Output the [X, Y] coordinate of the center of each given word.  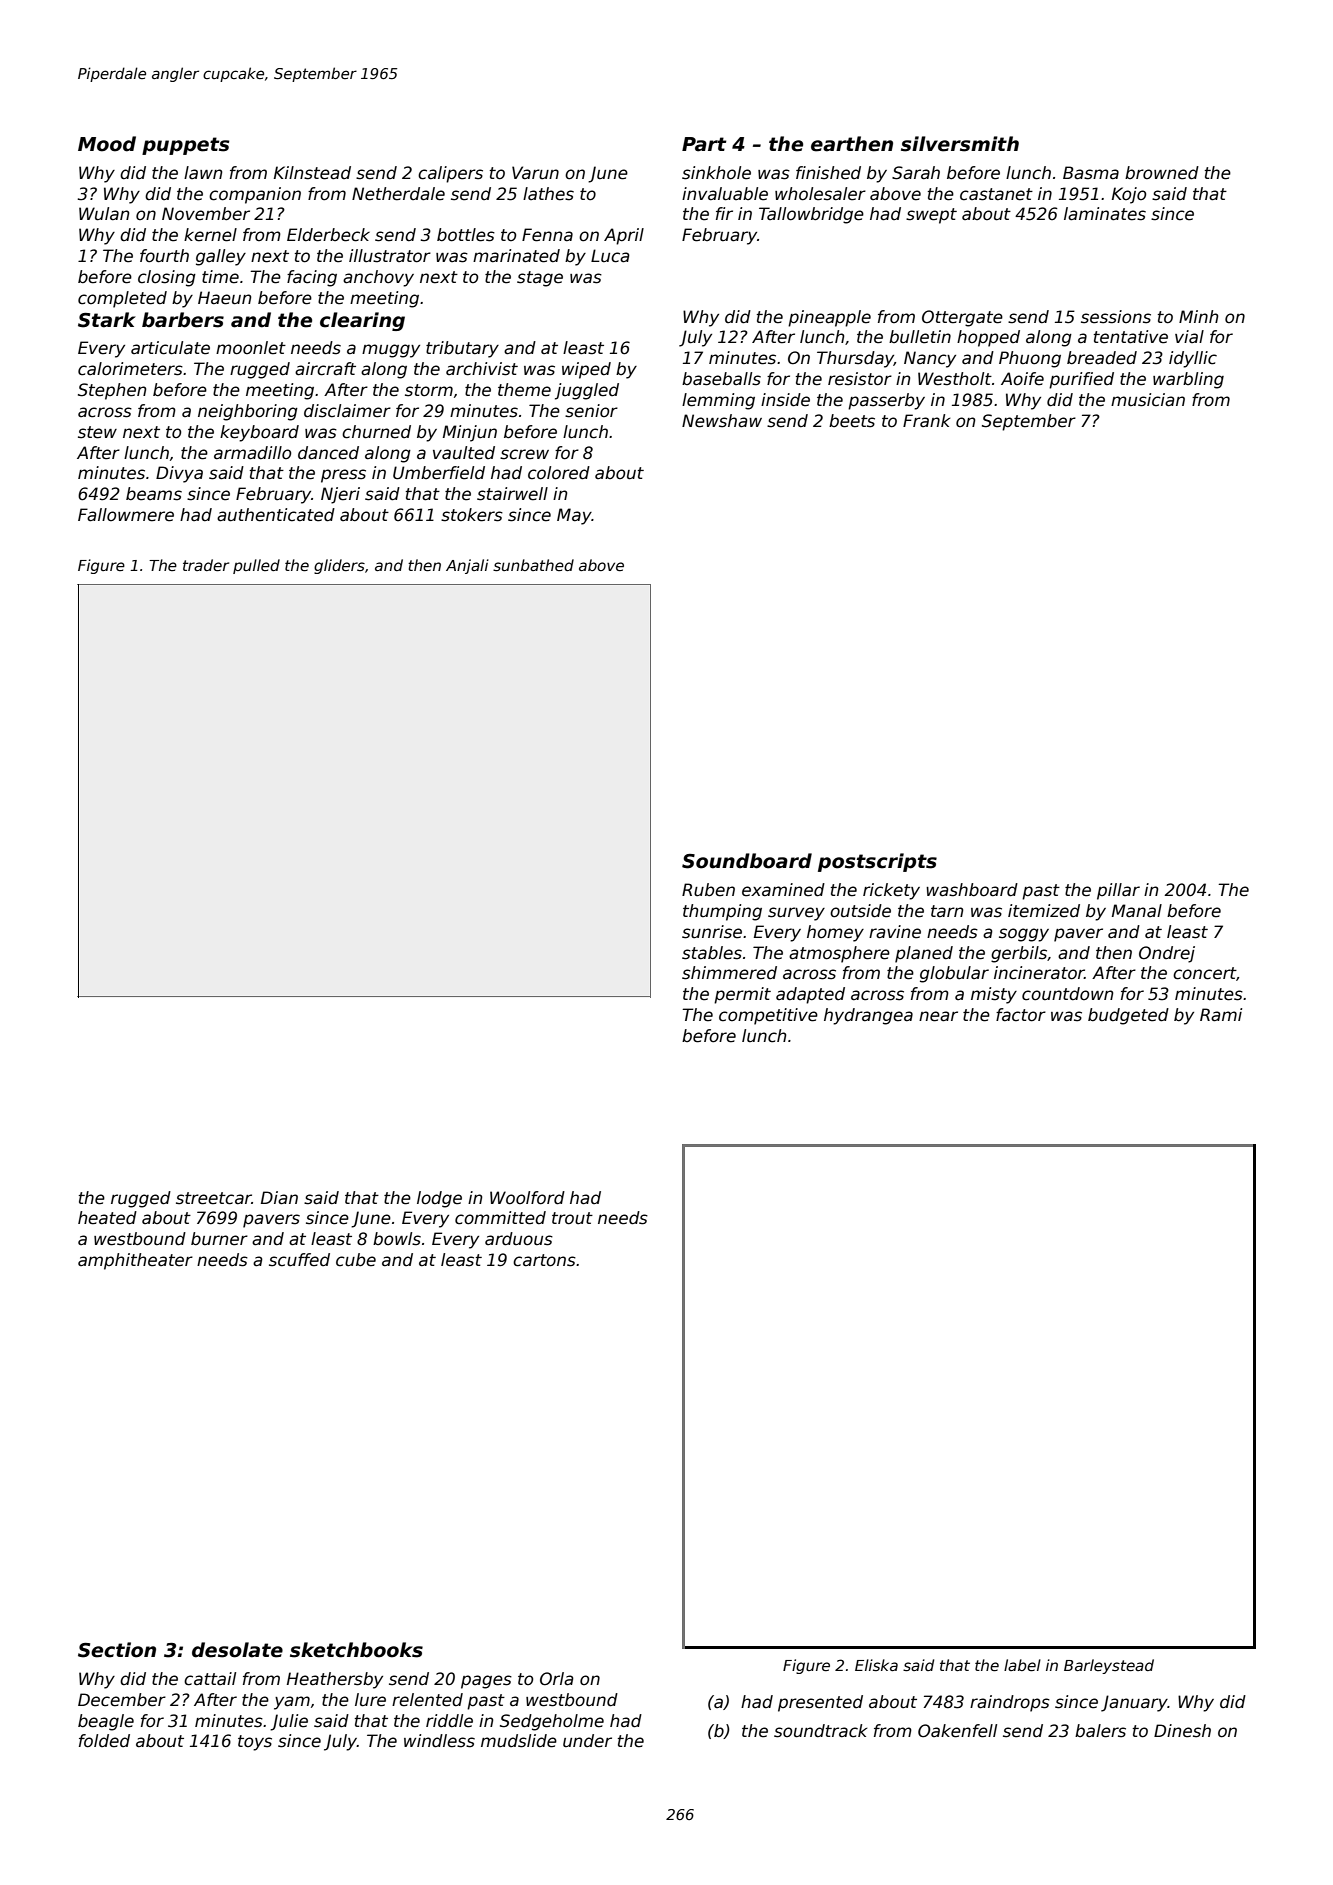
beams [154, 494]
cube [356, 1260]
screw [524, 454]
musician [1148, 400]
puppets [185, 146]
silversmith [960, 144]
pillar [1118, 891]
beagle [106, 1722]
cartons [544, 1260]
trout [572, 1218]
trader [206, 565]
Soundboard [747, 861]
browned [1162, 173]
